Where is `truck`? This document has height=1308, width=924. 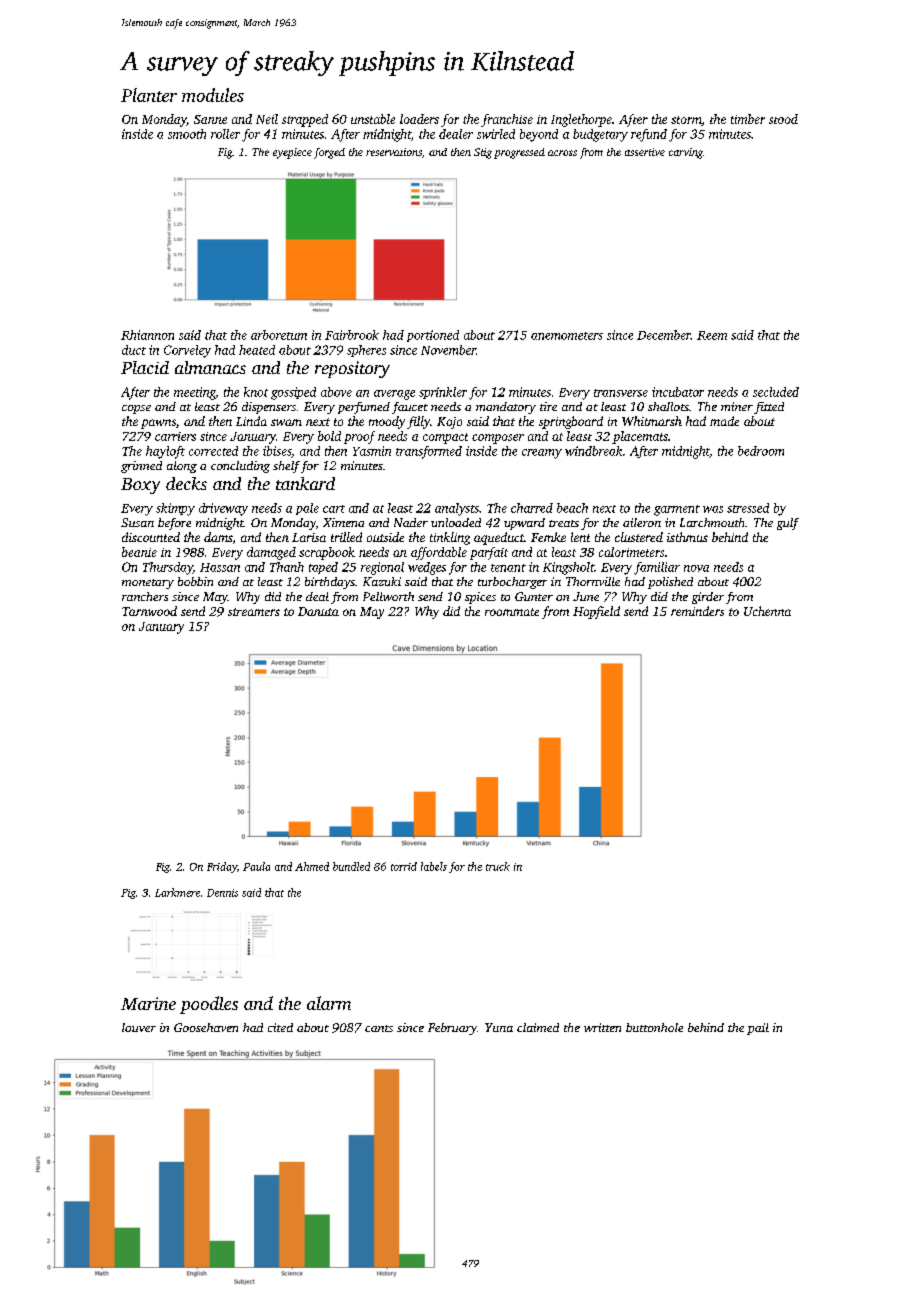
truck is located at coordinates (498, 866).
